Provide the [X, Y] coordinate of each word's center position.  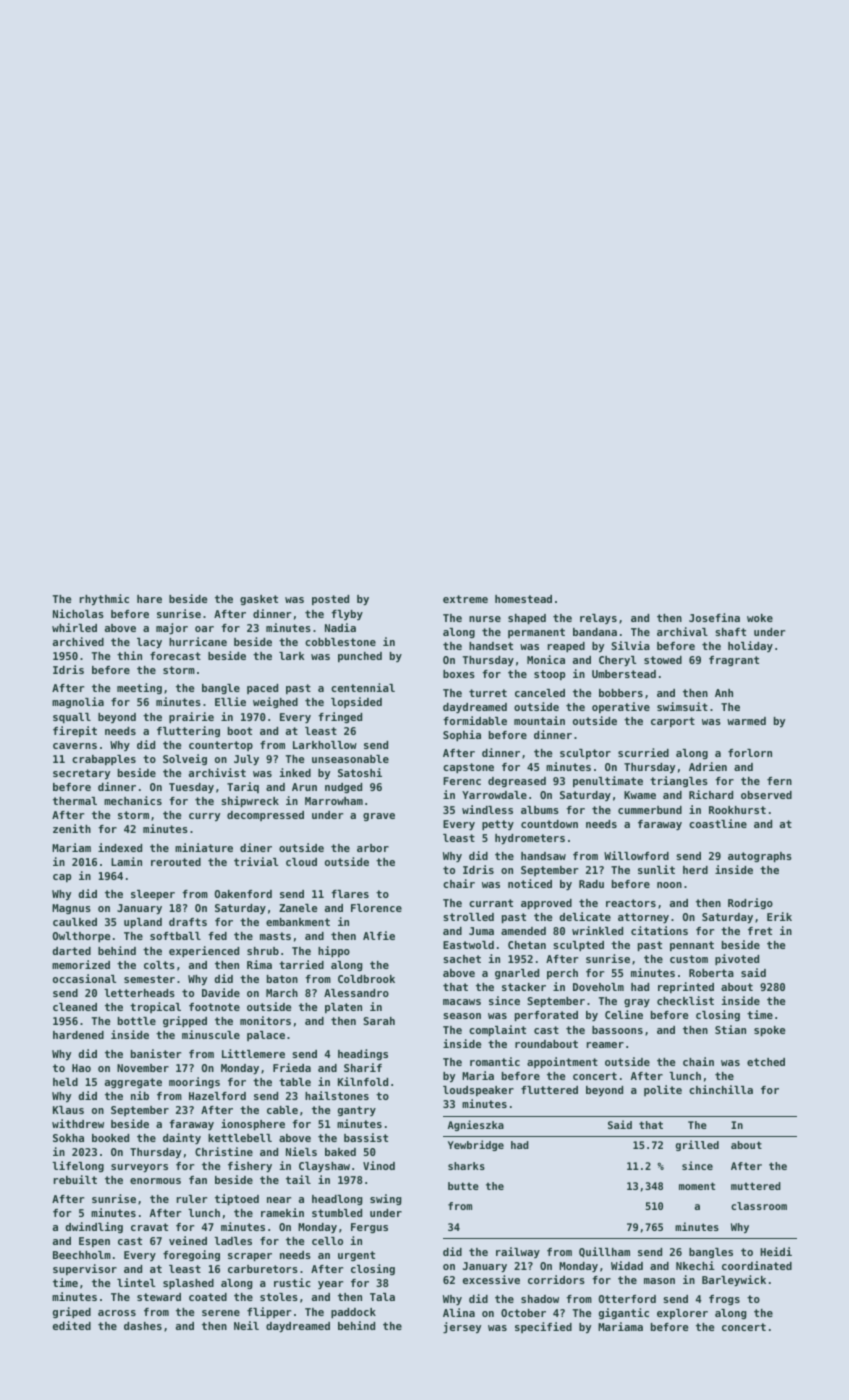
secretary [81, 774]
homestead [523, 599]
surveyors [139, 1168]
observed [766, 795]
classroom [759, 1206]
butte [463, 1186]
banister [156, 1053]
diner [256, 847]
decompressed [265, 816]
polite [663, 1090]
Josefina [714, 617]
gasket [259, 600]
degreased [517, 782]
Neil [246, 1325]
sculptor [585, 754]
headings [363, 1054]
